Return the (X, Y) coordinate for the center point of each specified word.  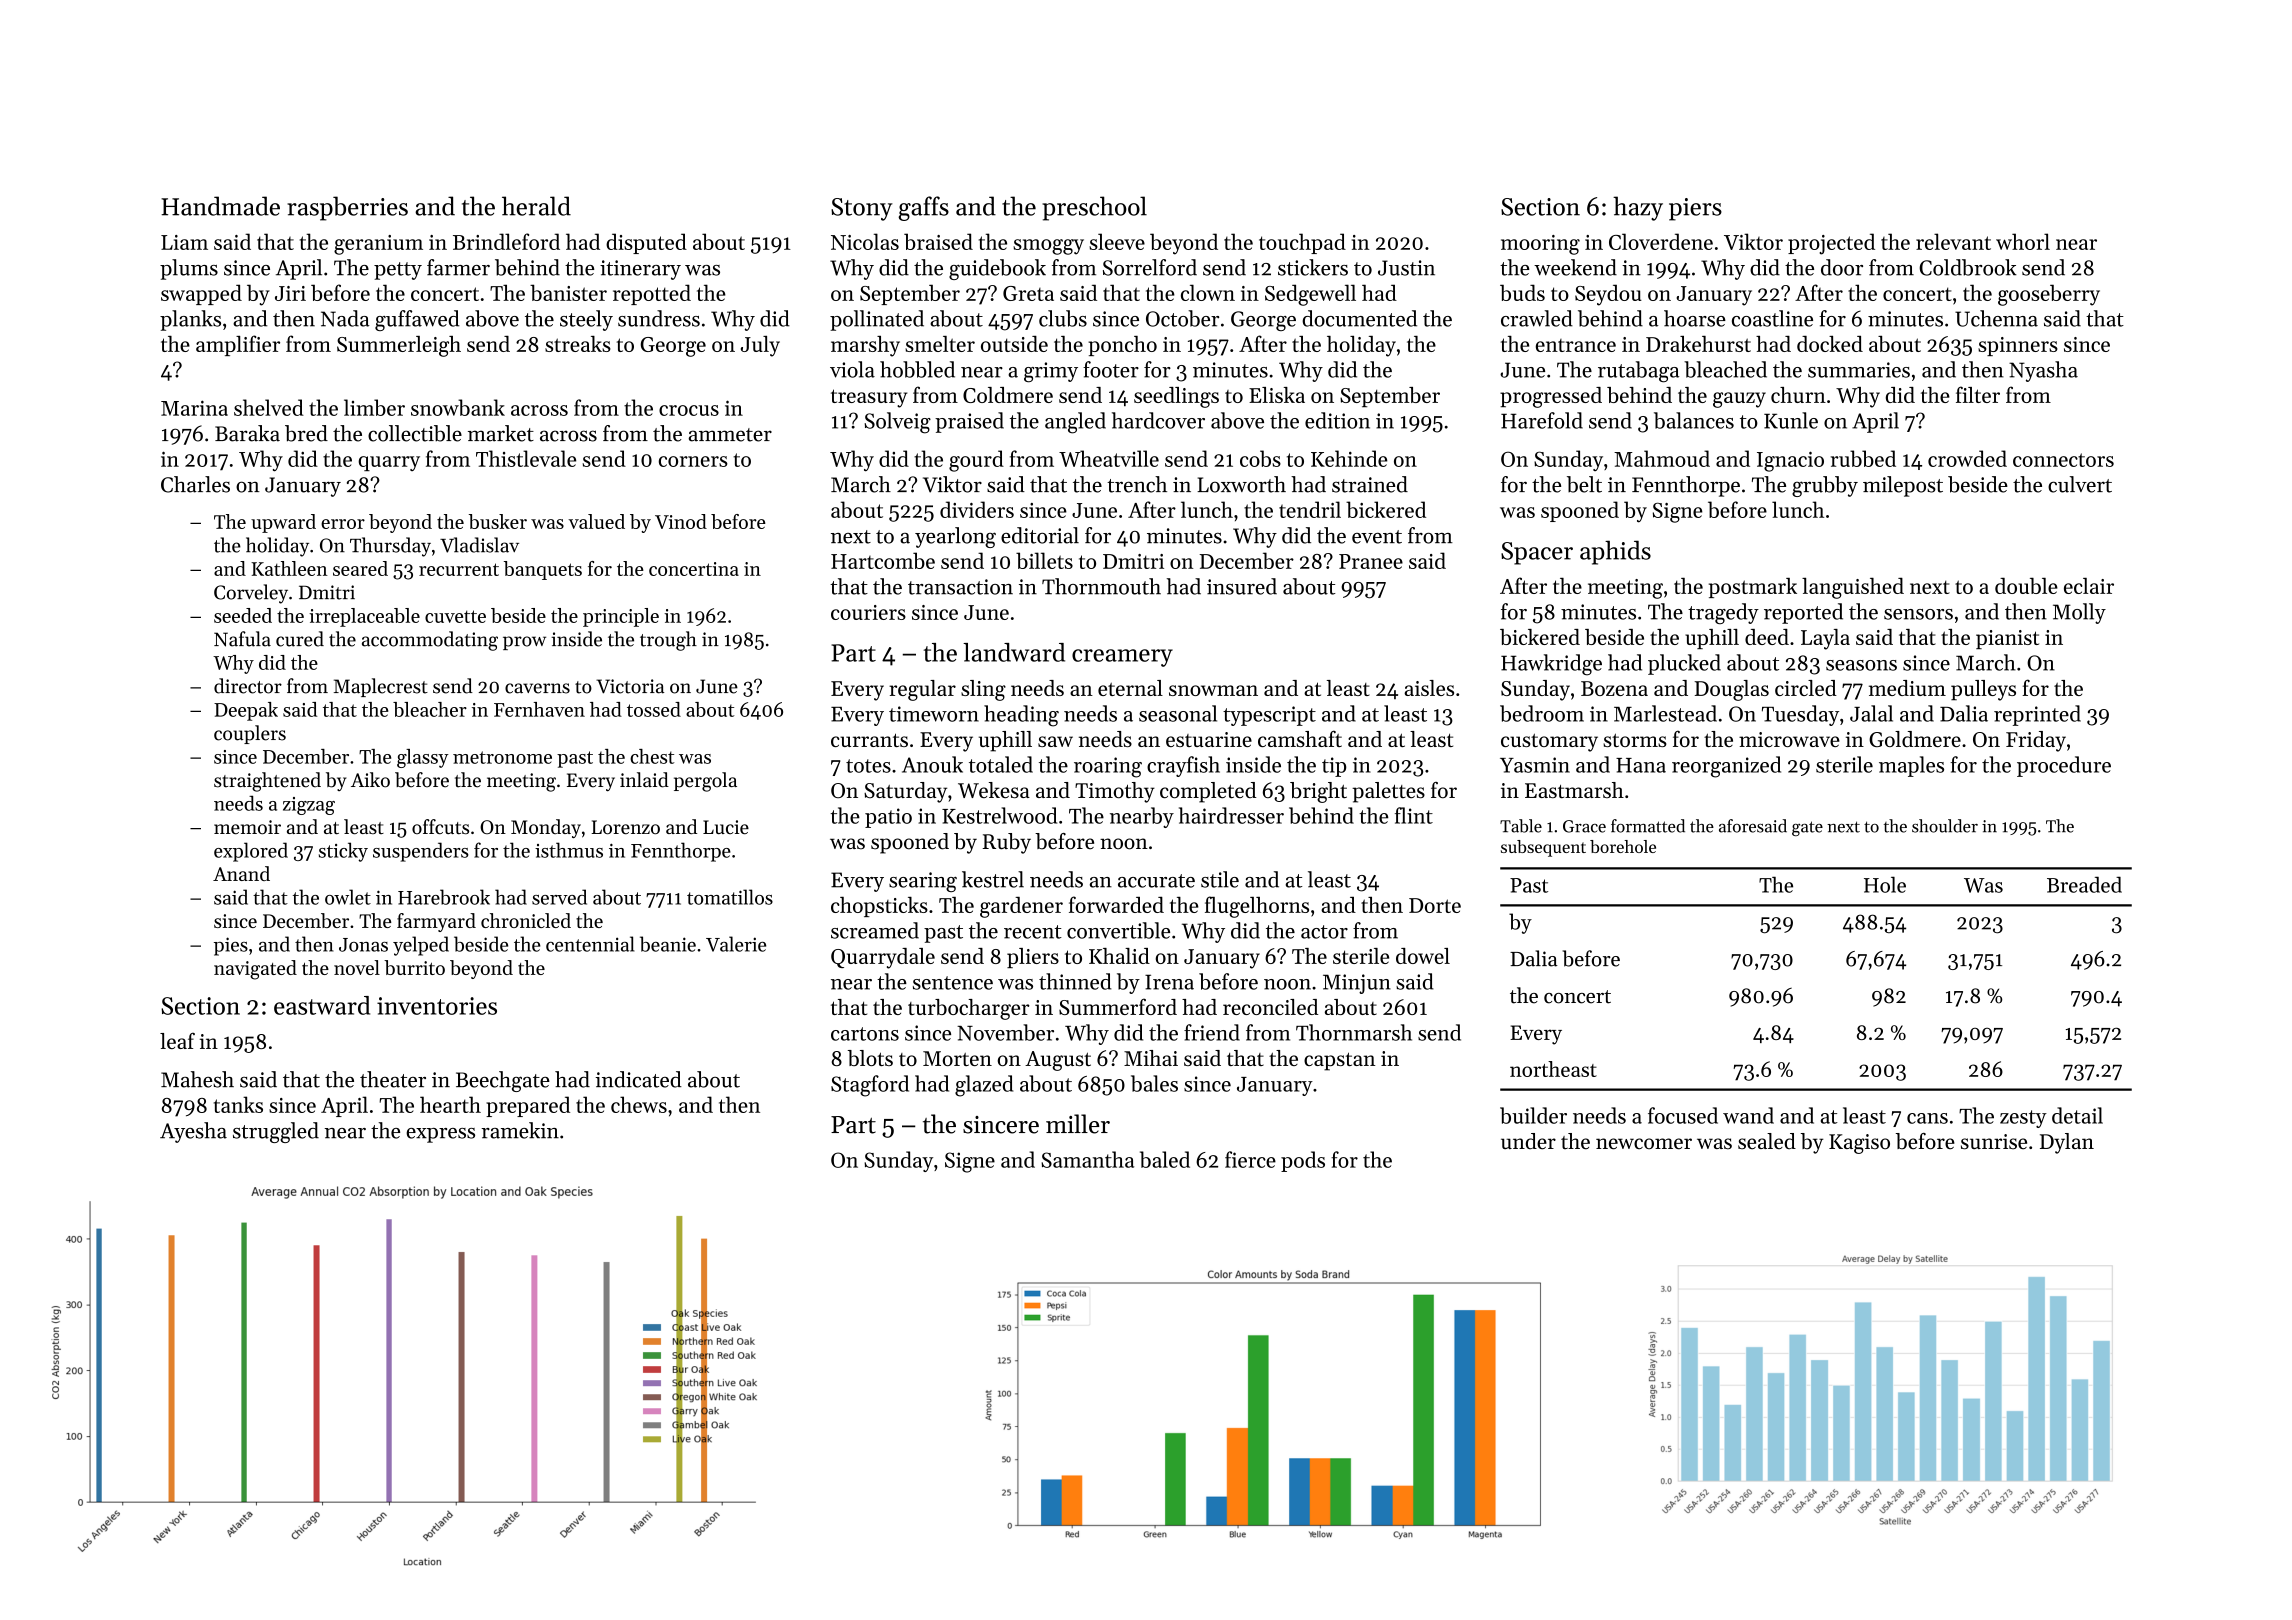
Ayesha (193, 1132)
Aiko (370, 780)
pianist (2007, 639)
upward (283, 523)
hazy (1638, 208)
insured (1242, 586)
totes (868, 766)
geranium (378, 245)
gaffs (923, 208)
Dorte (1435, 905)
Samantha (1087, 1159)
